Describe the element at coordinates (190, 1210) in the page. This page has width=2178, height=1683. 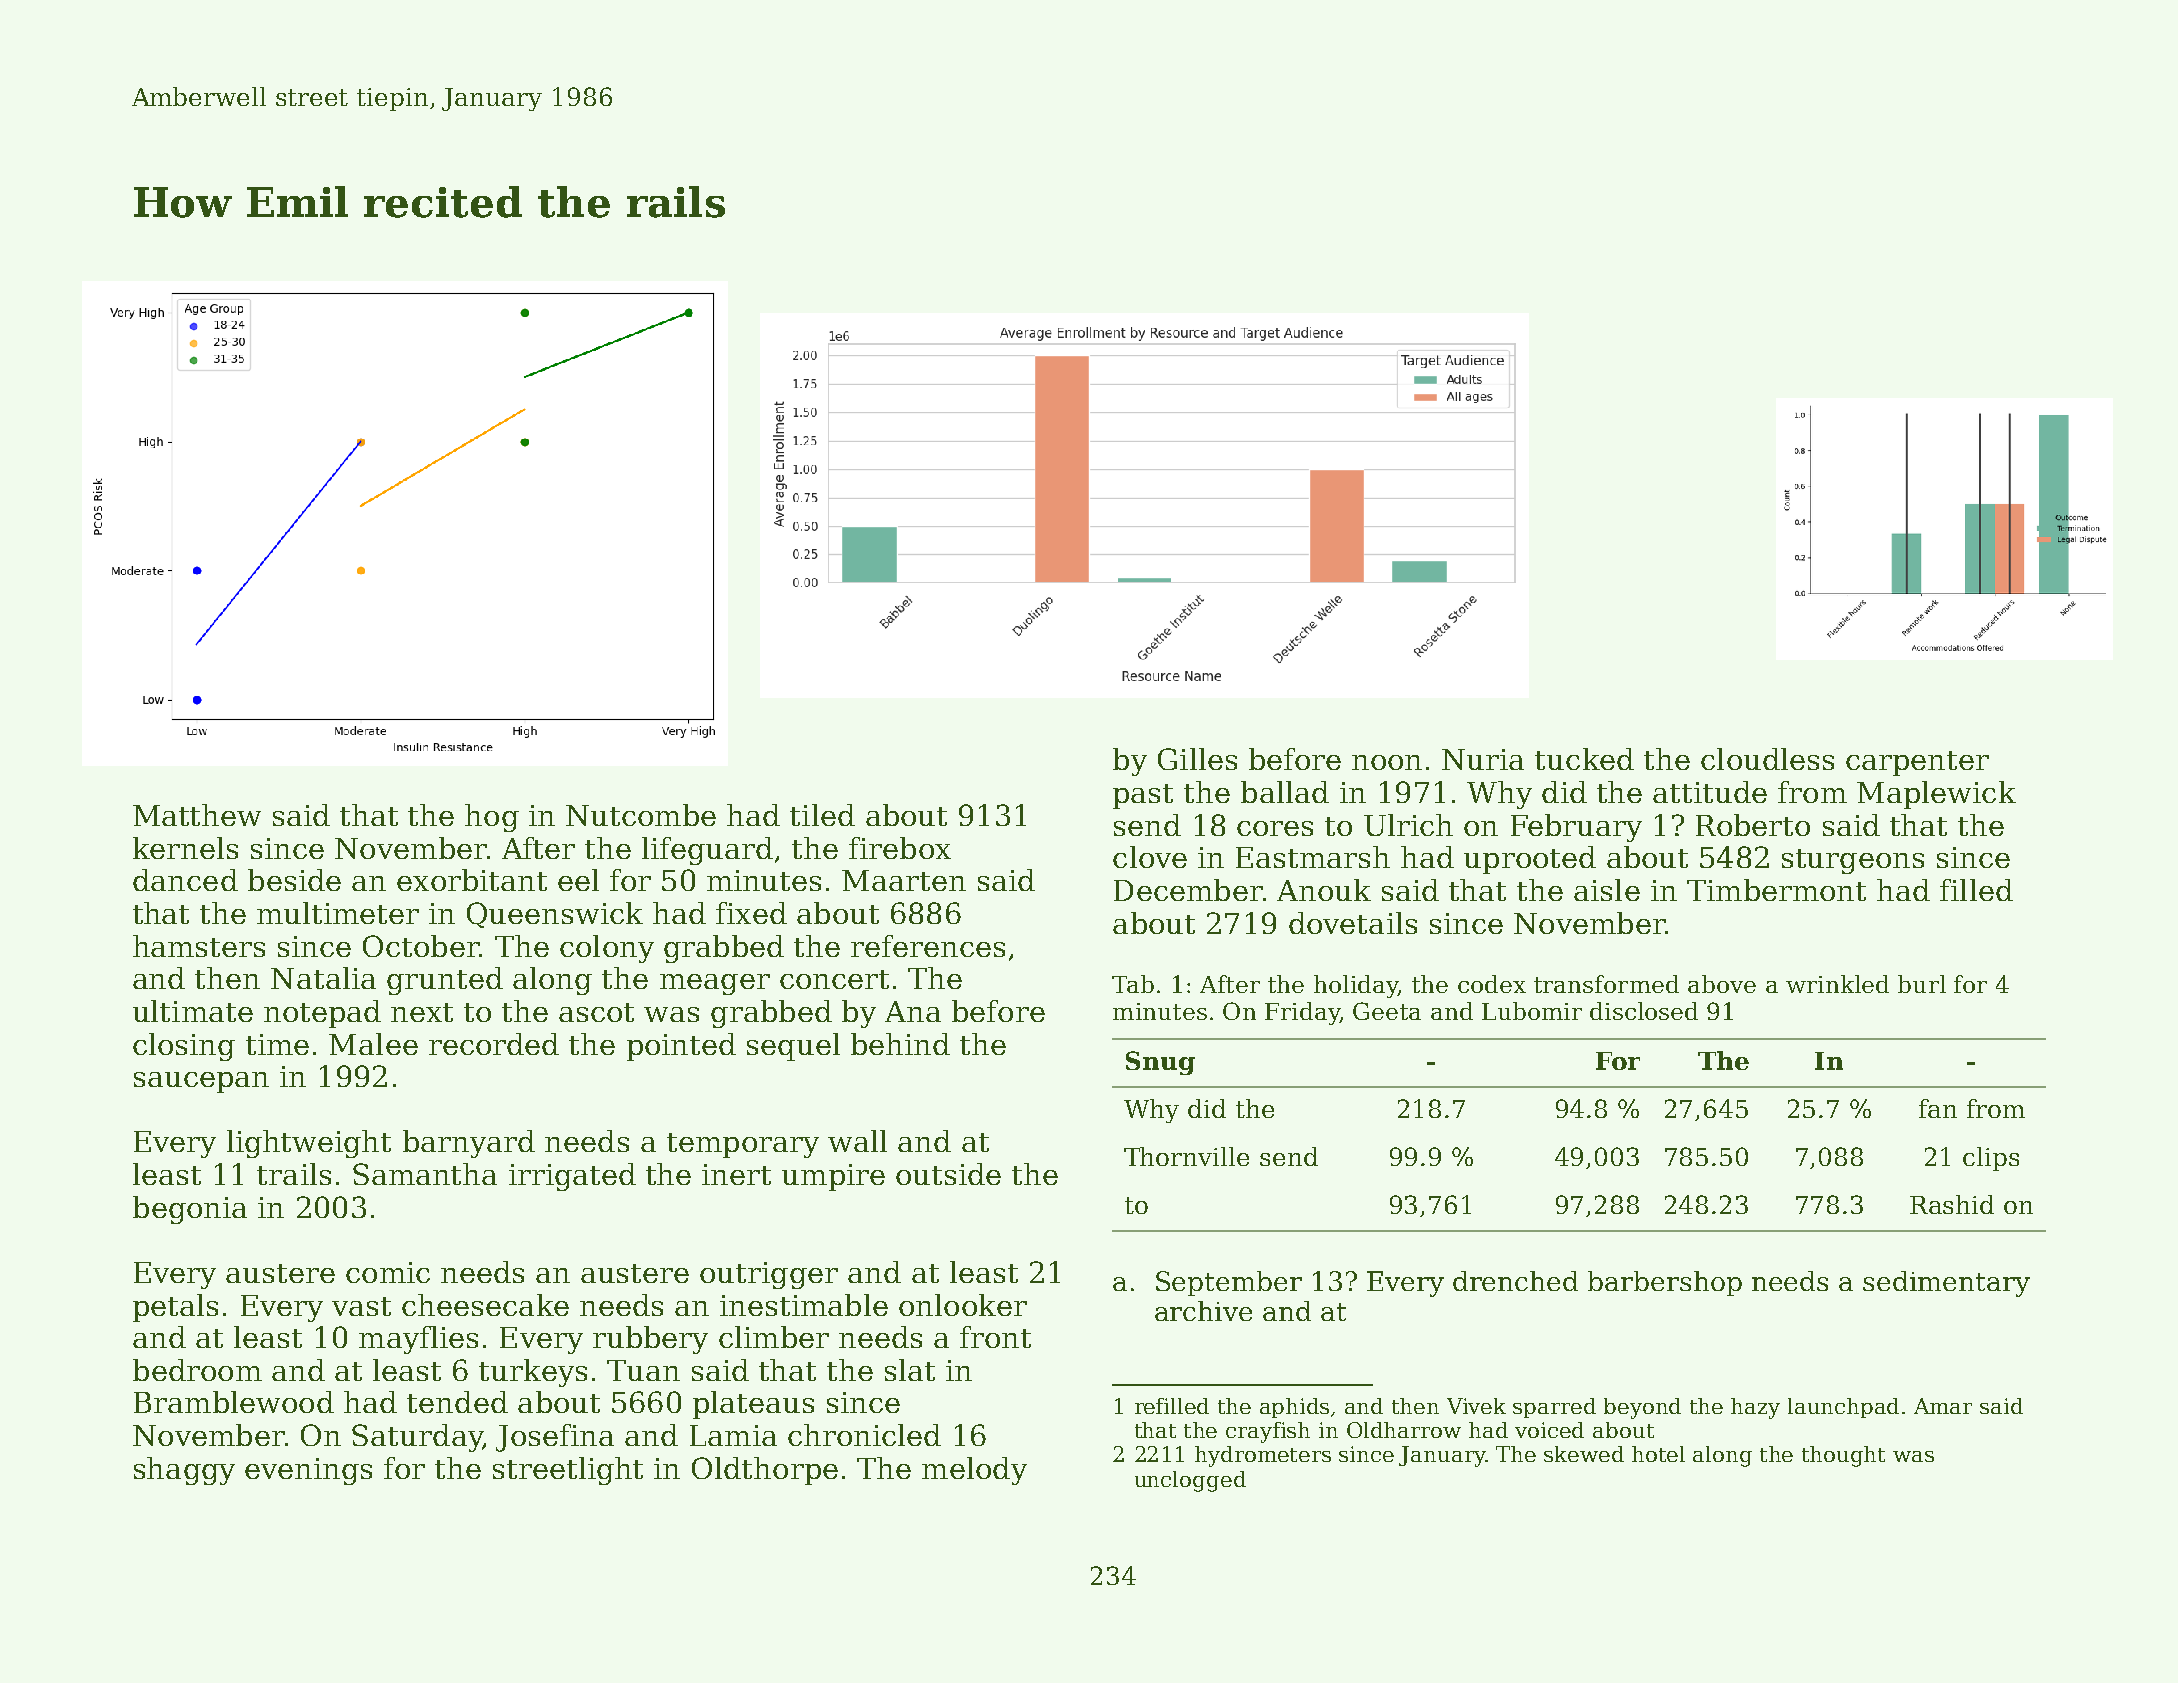
I see `begonia` at that location.
